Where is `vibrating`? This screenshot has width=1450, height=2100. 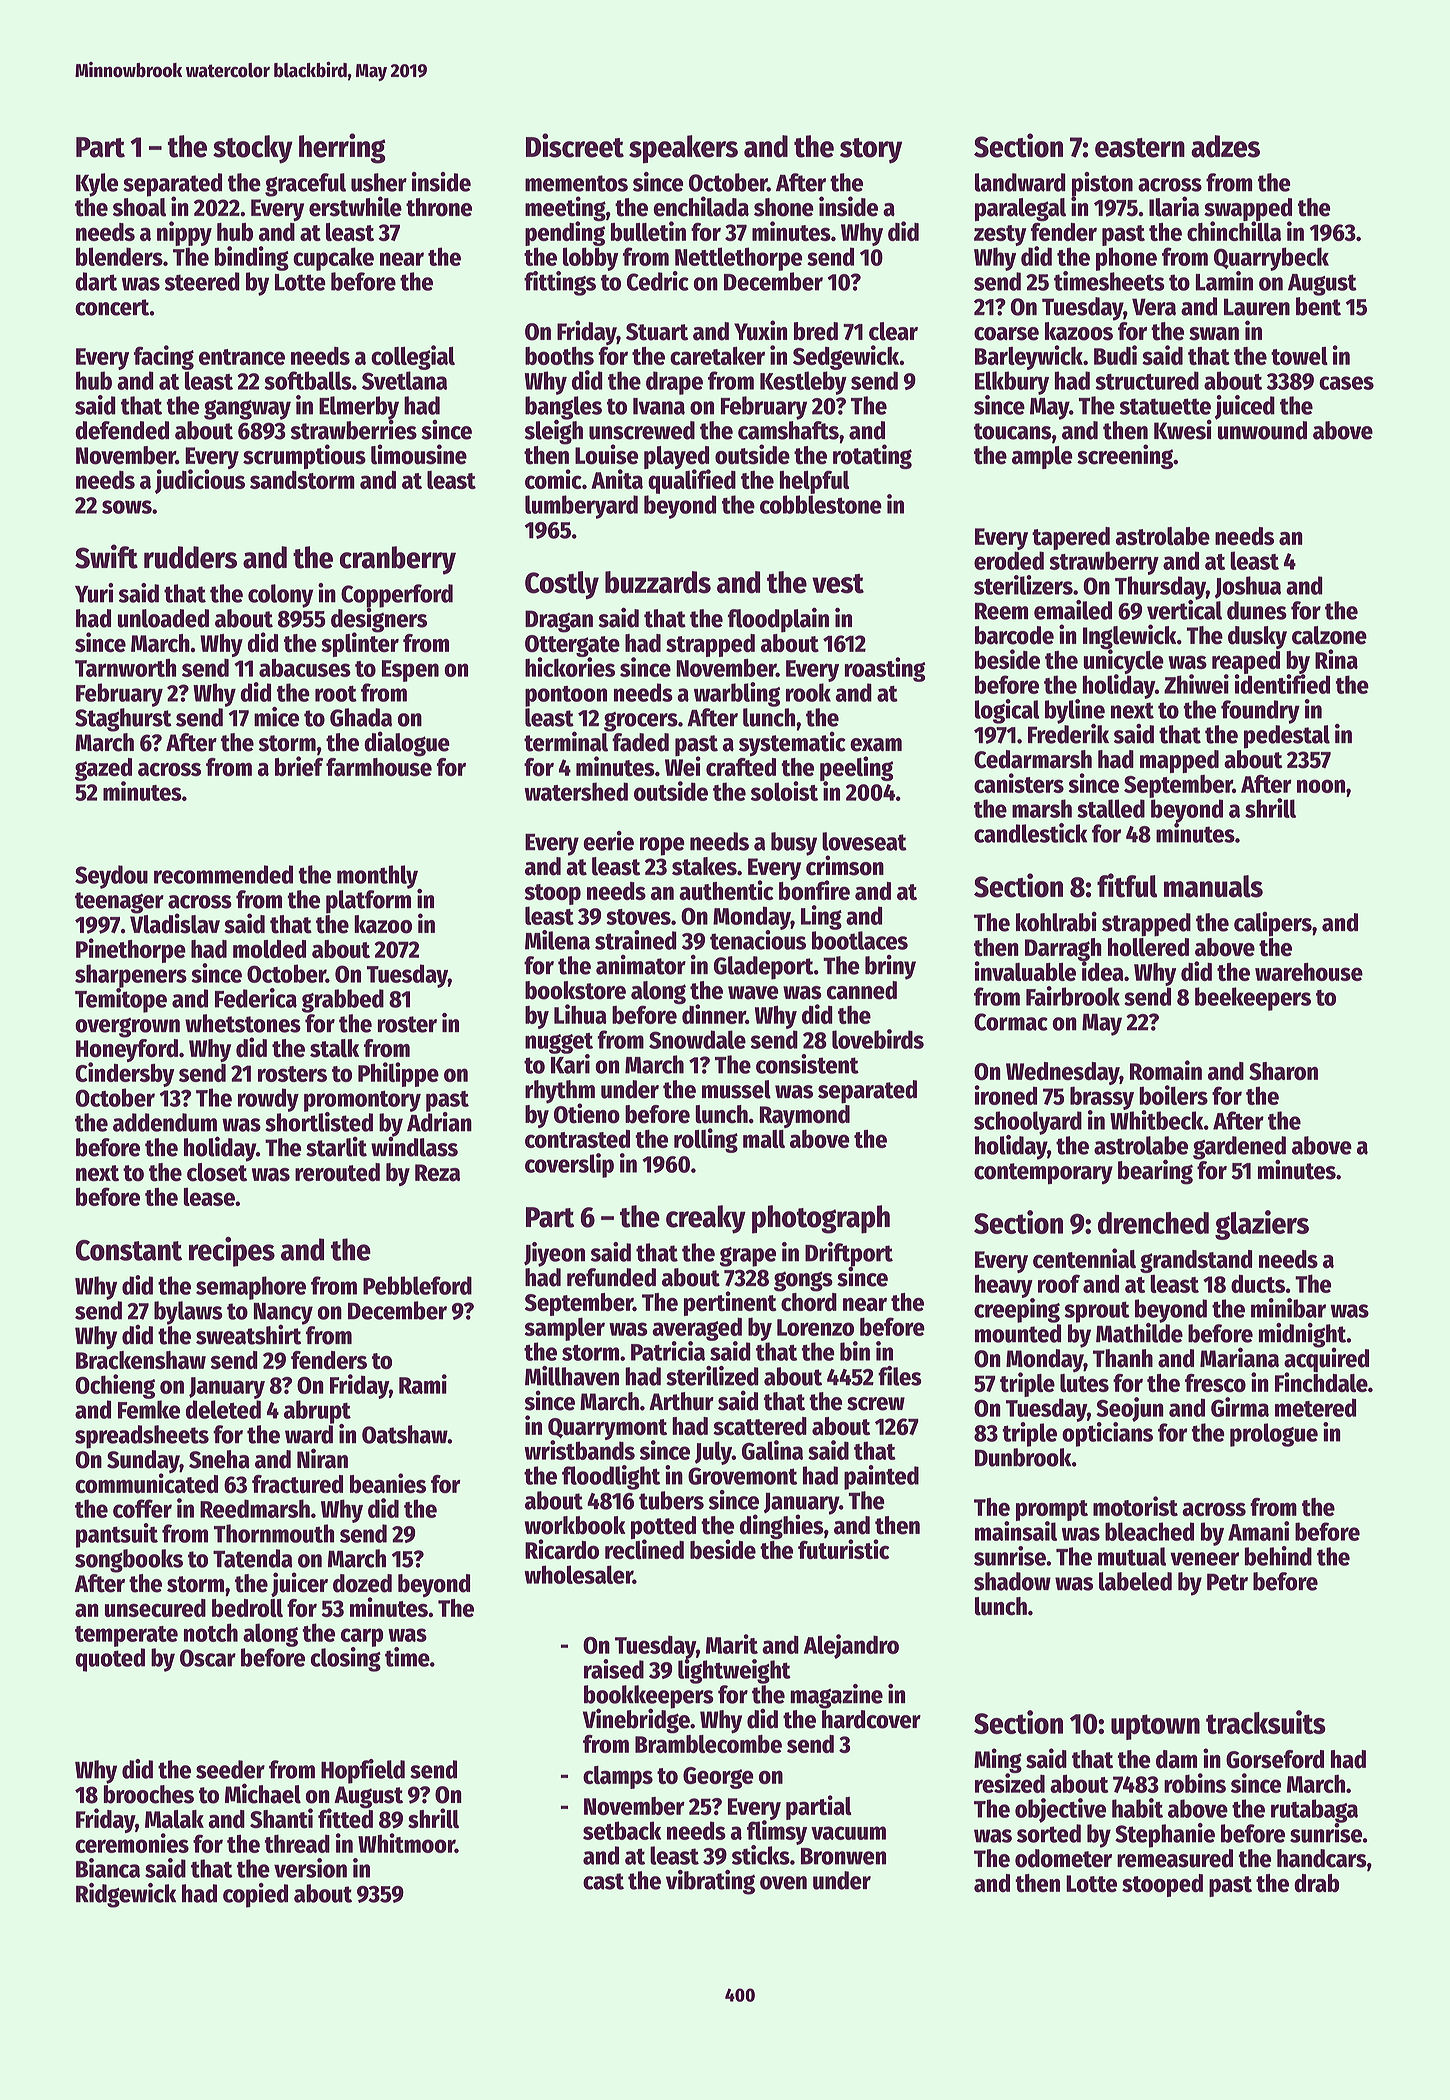 vibrating is located at coordinates (710, 1882).
